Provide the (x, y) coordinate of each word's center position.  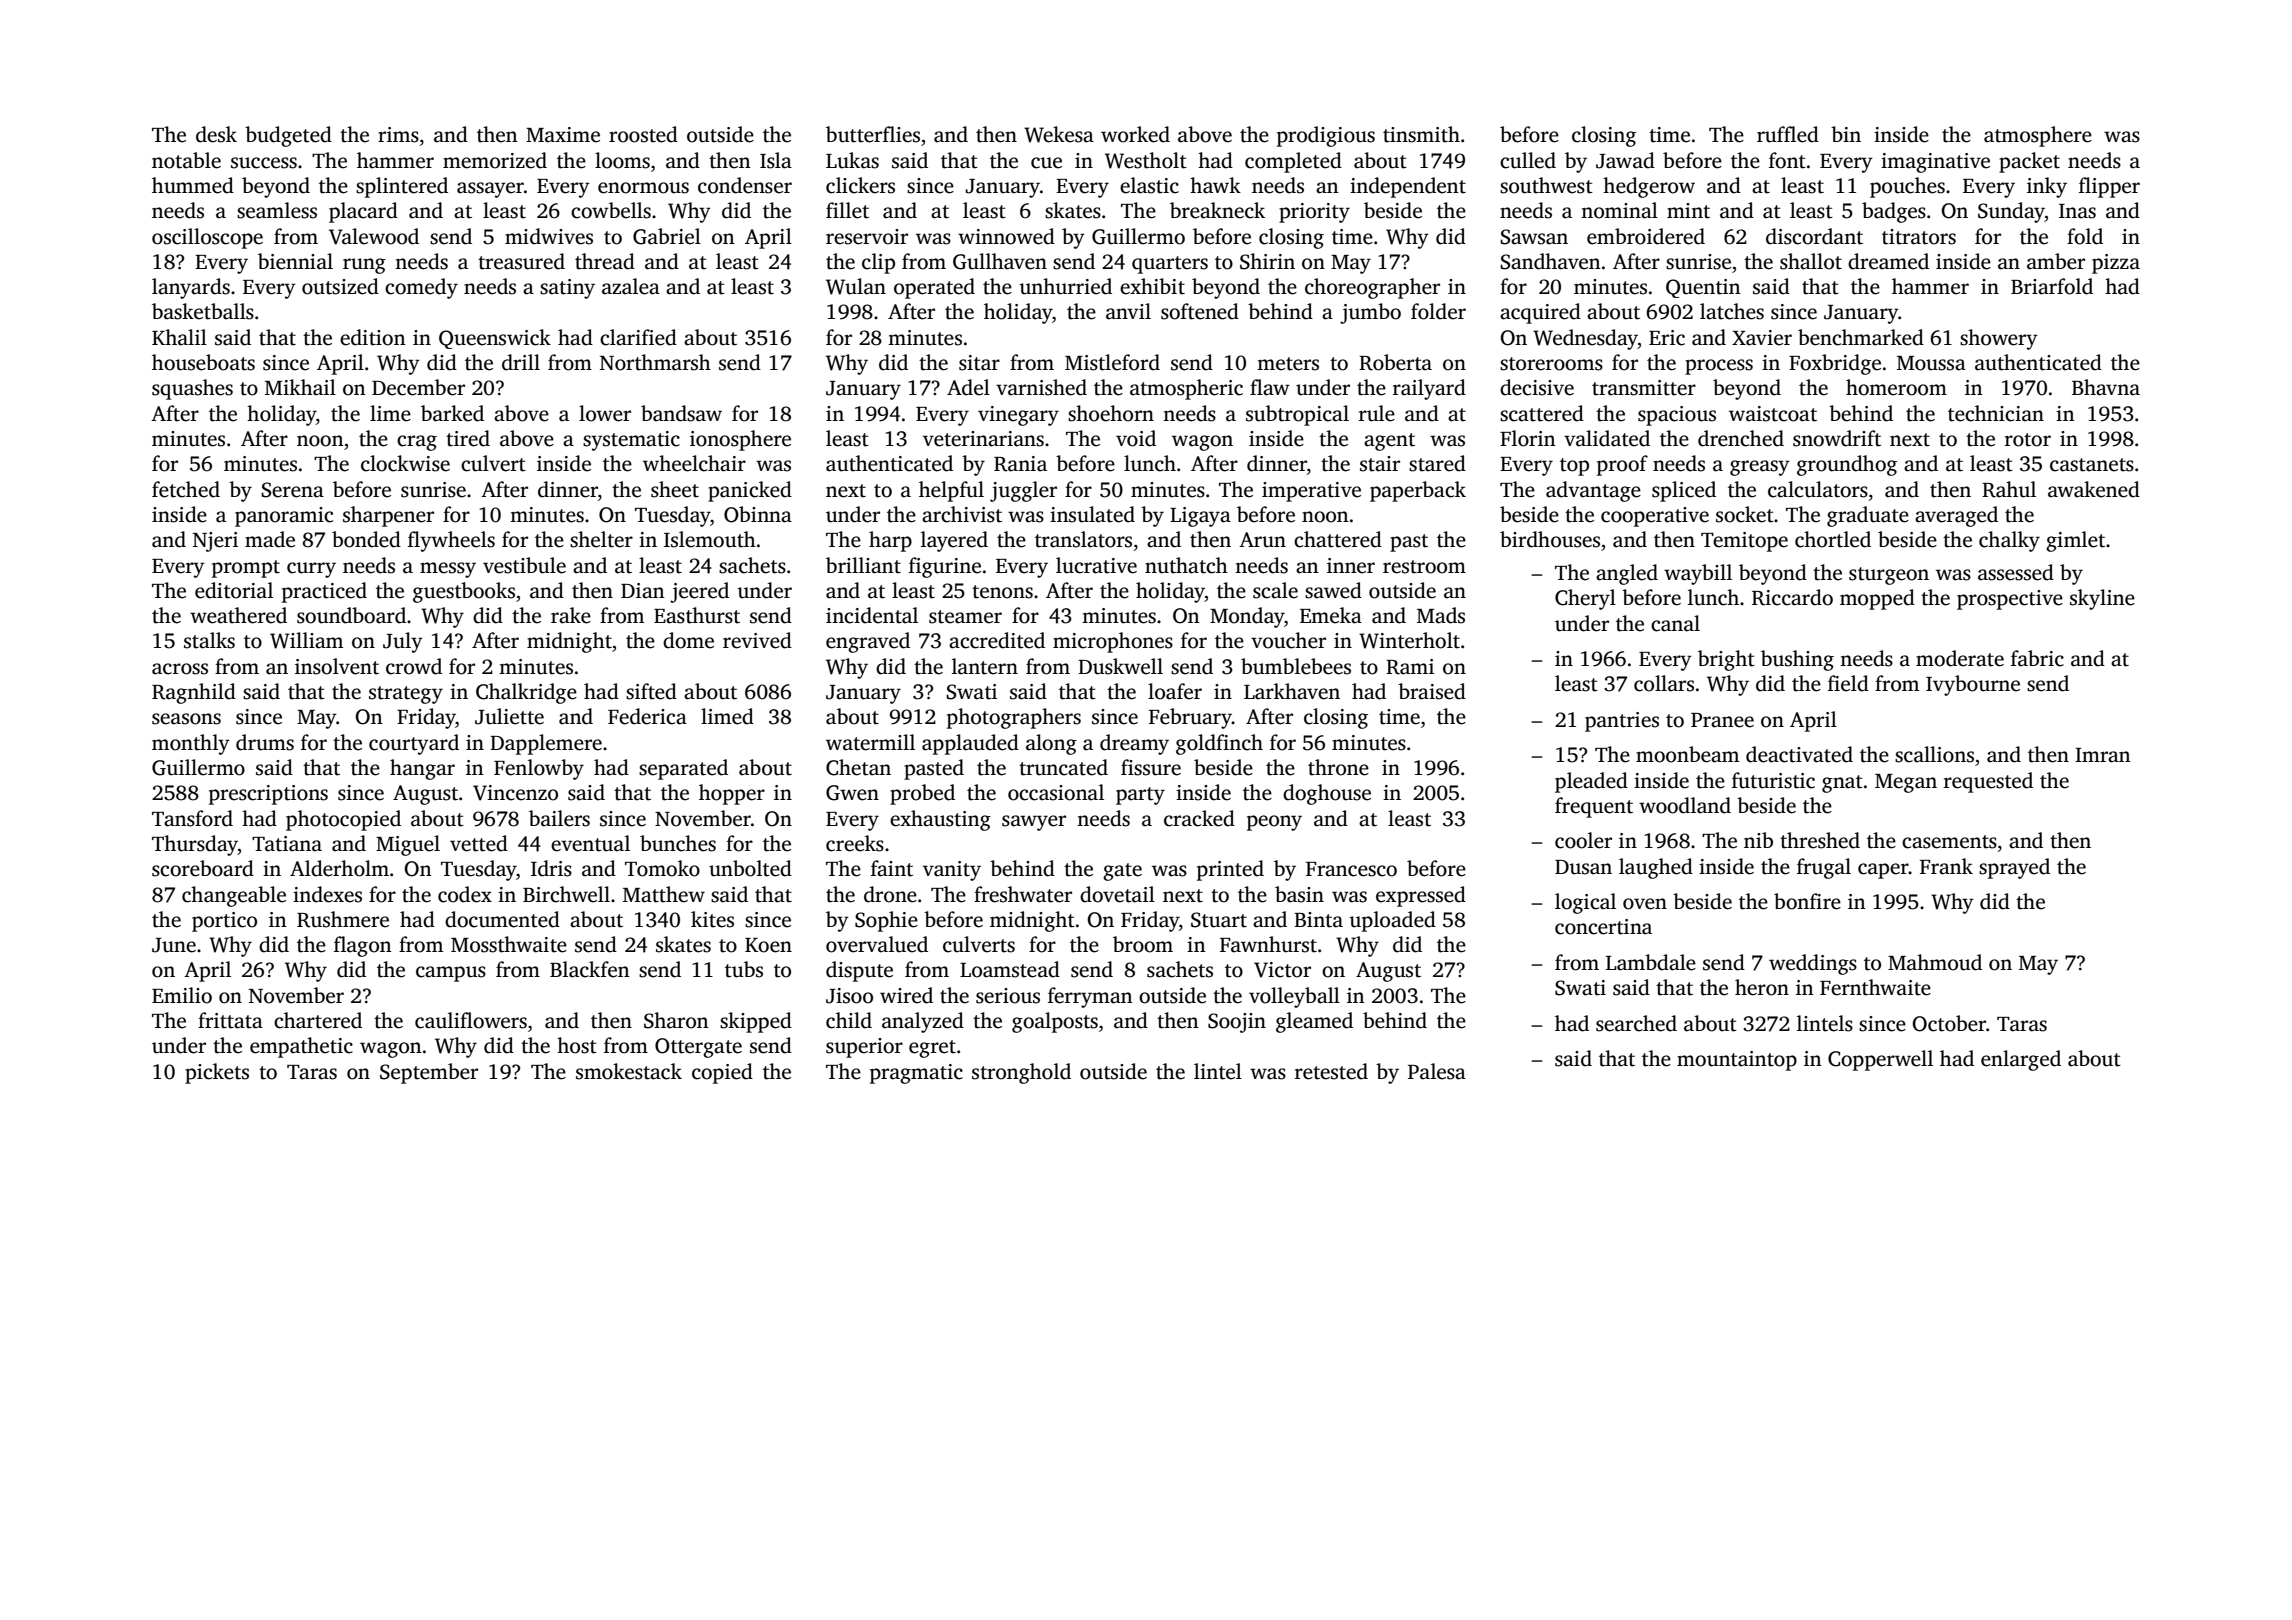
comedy (421, 288)
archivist (962, 514)
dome (688, 640)
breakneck (1217, 210)
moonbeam (1687, 754)
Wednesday (1585, 339)
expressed (1421, 896)
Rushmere (343, 919)
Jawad (1625, 160)
